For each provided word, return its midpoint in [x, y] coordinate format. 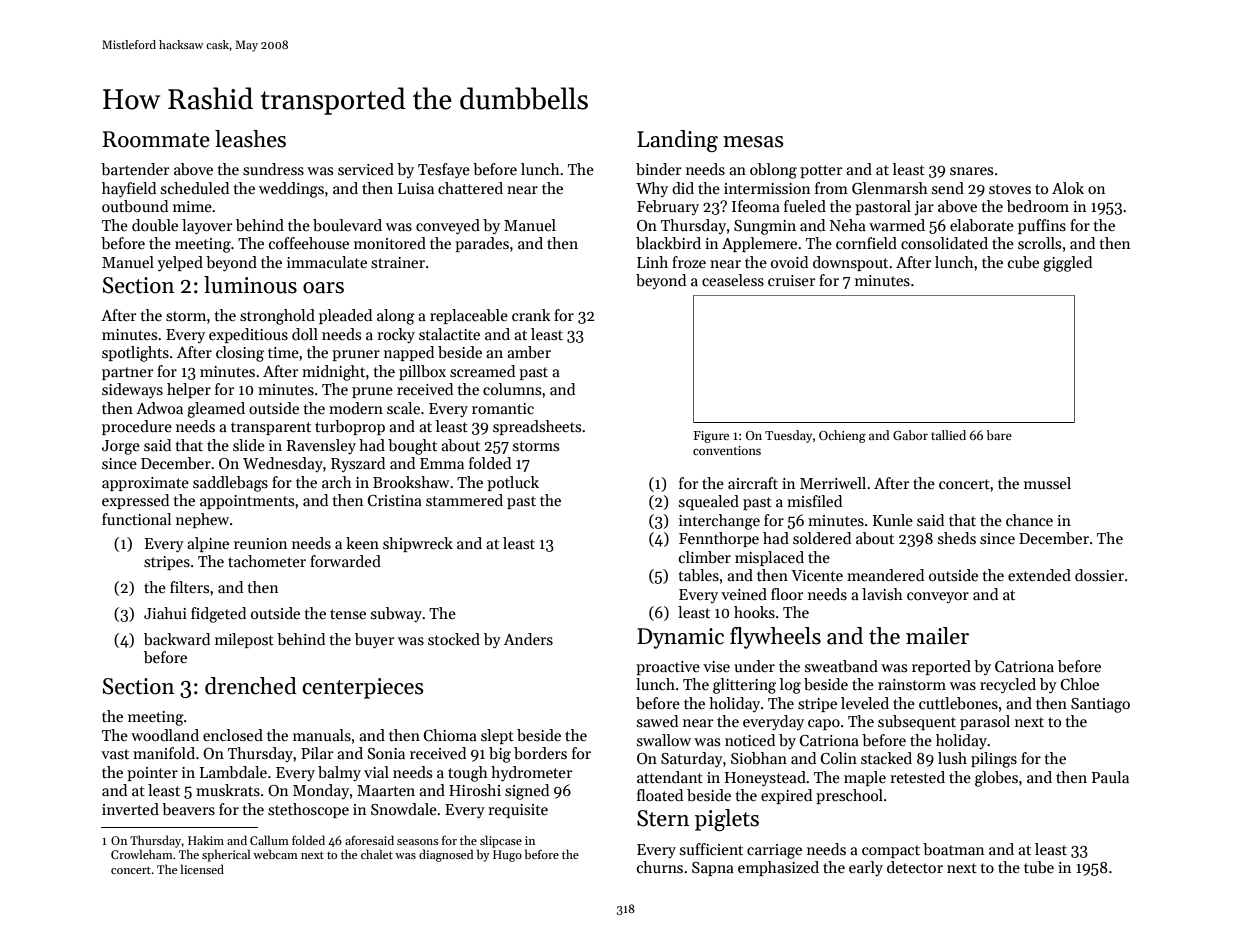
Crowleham [142, 854]
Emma [442, 463]
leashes [250, 139]
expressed [135, 501]
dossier [1099, 575]
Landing [677, 141]
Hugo [507, 856]
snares [971, 171]
